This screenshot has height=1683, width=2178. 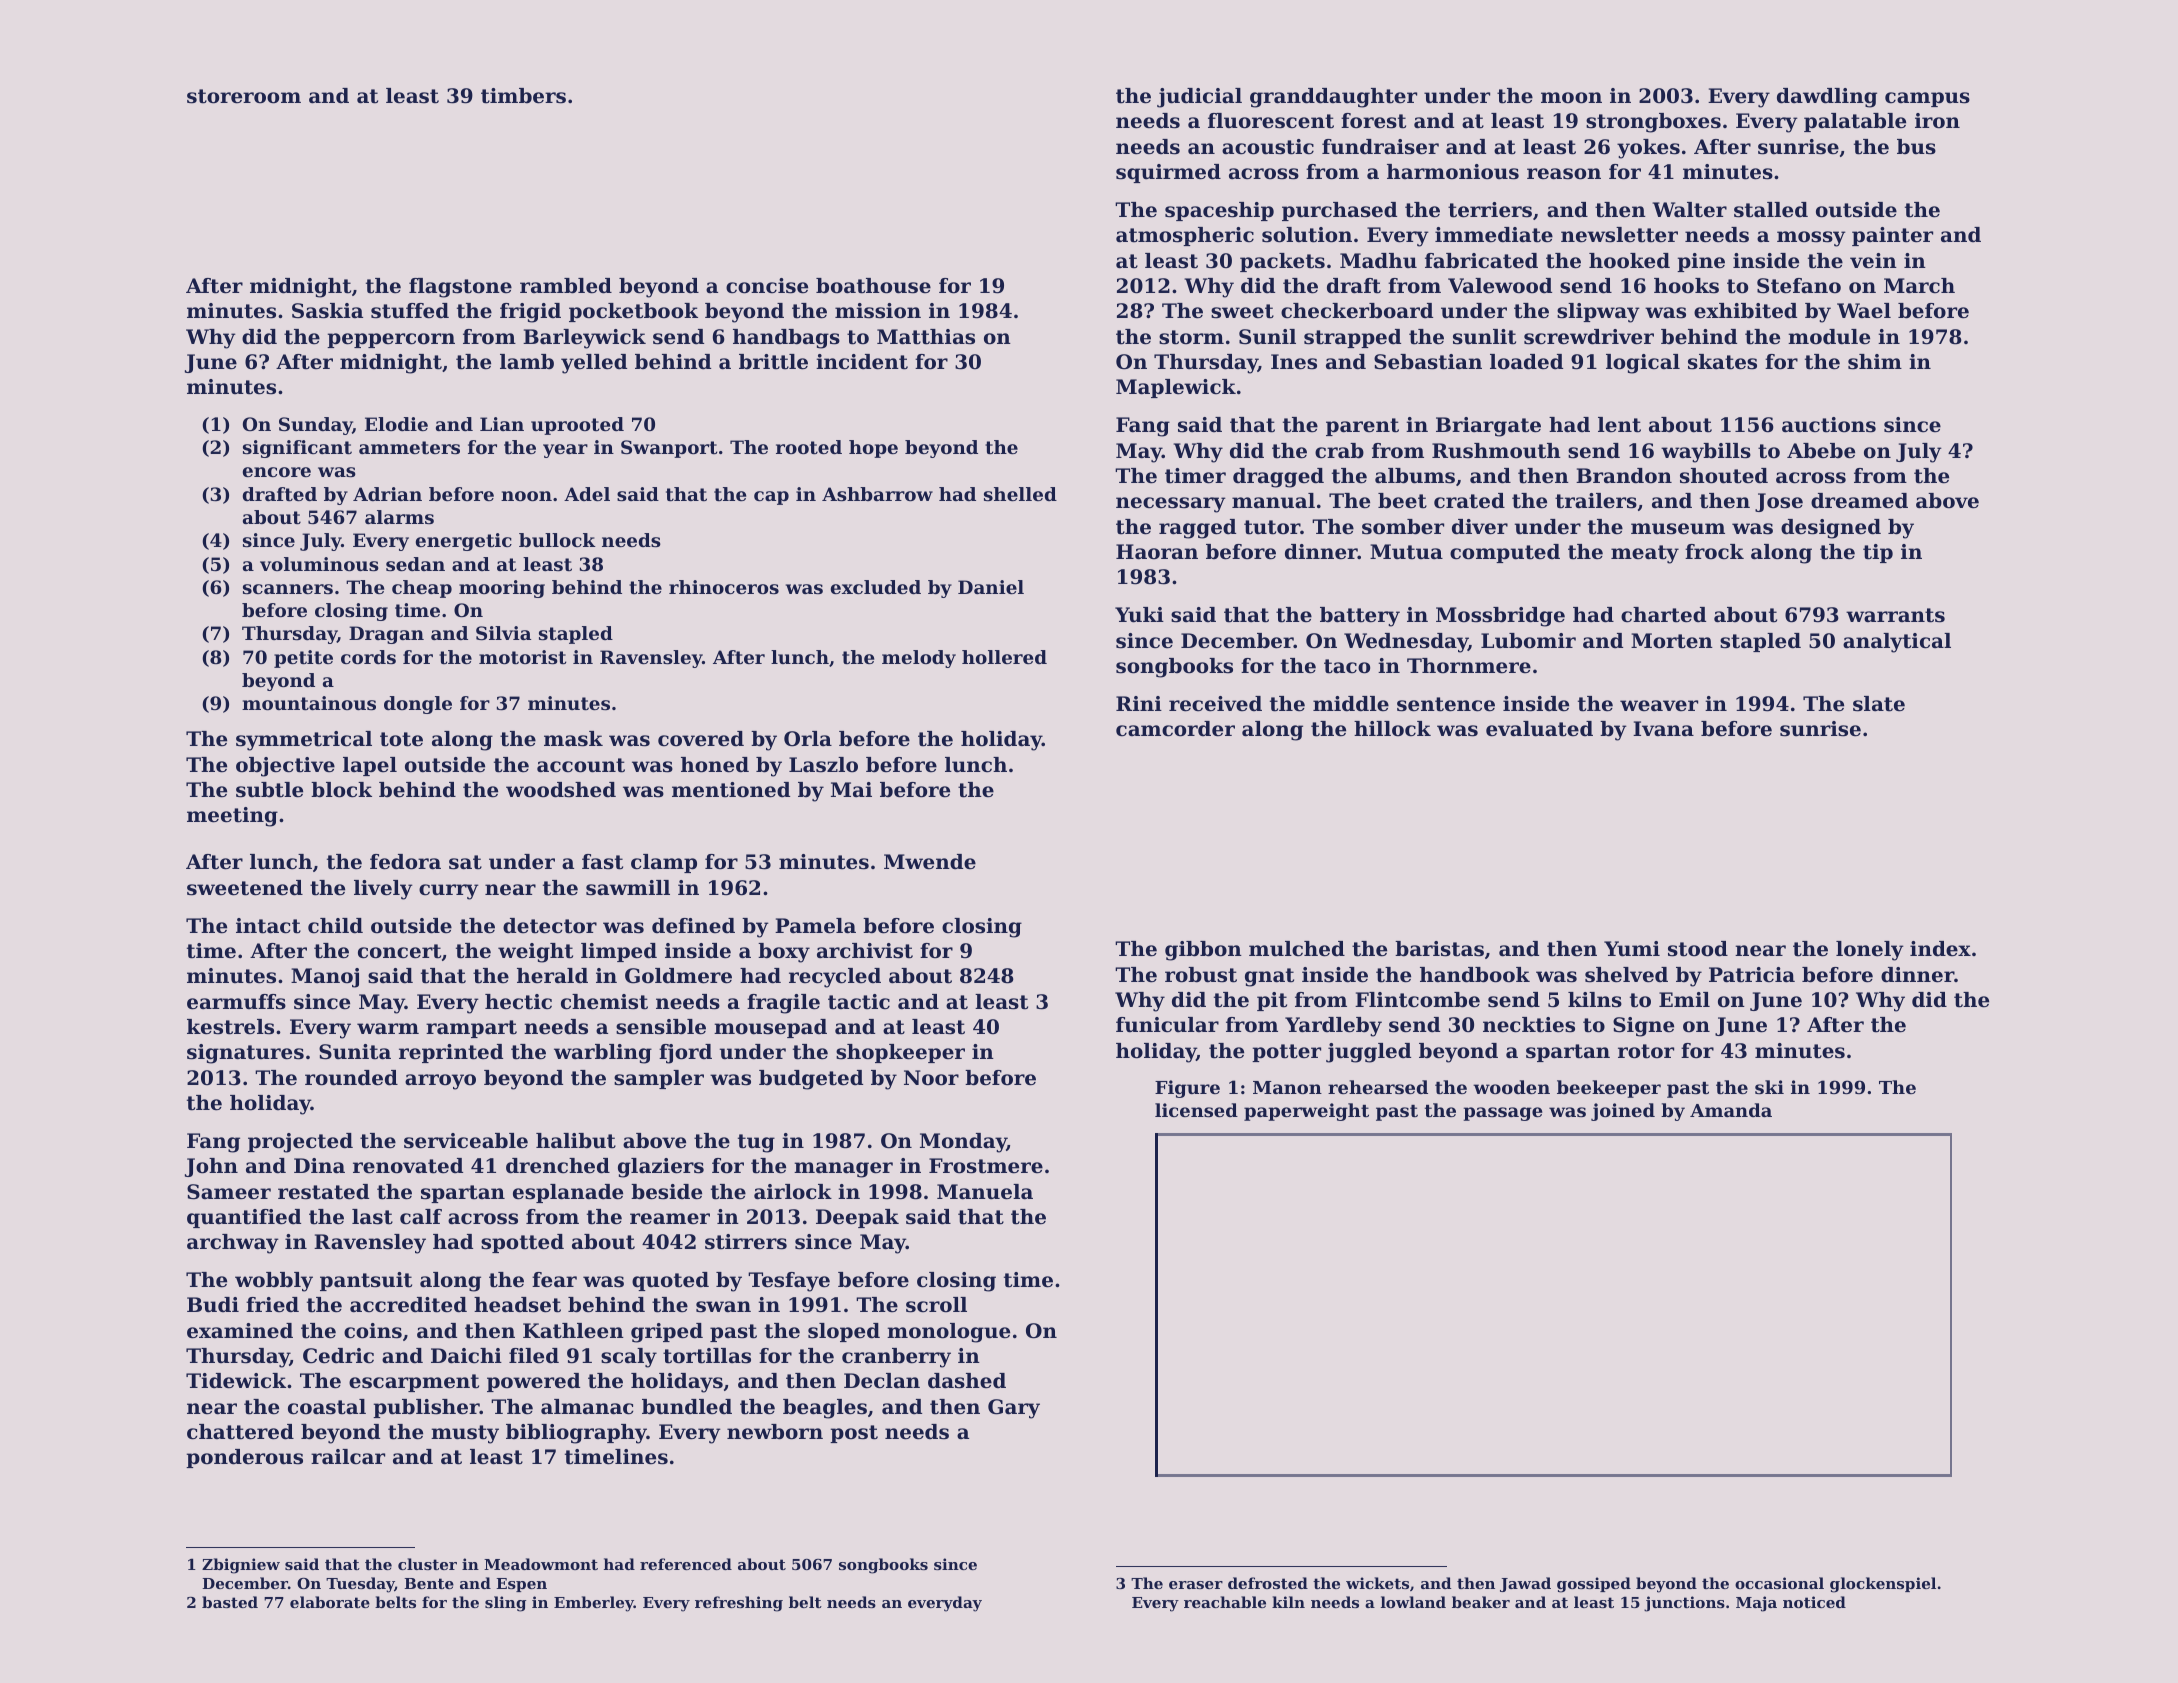 I want to click on squirmed, so click(x=1168, y=173).
